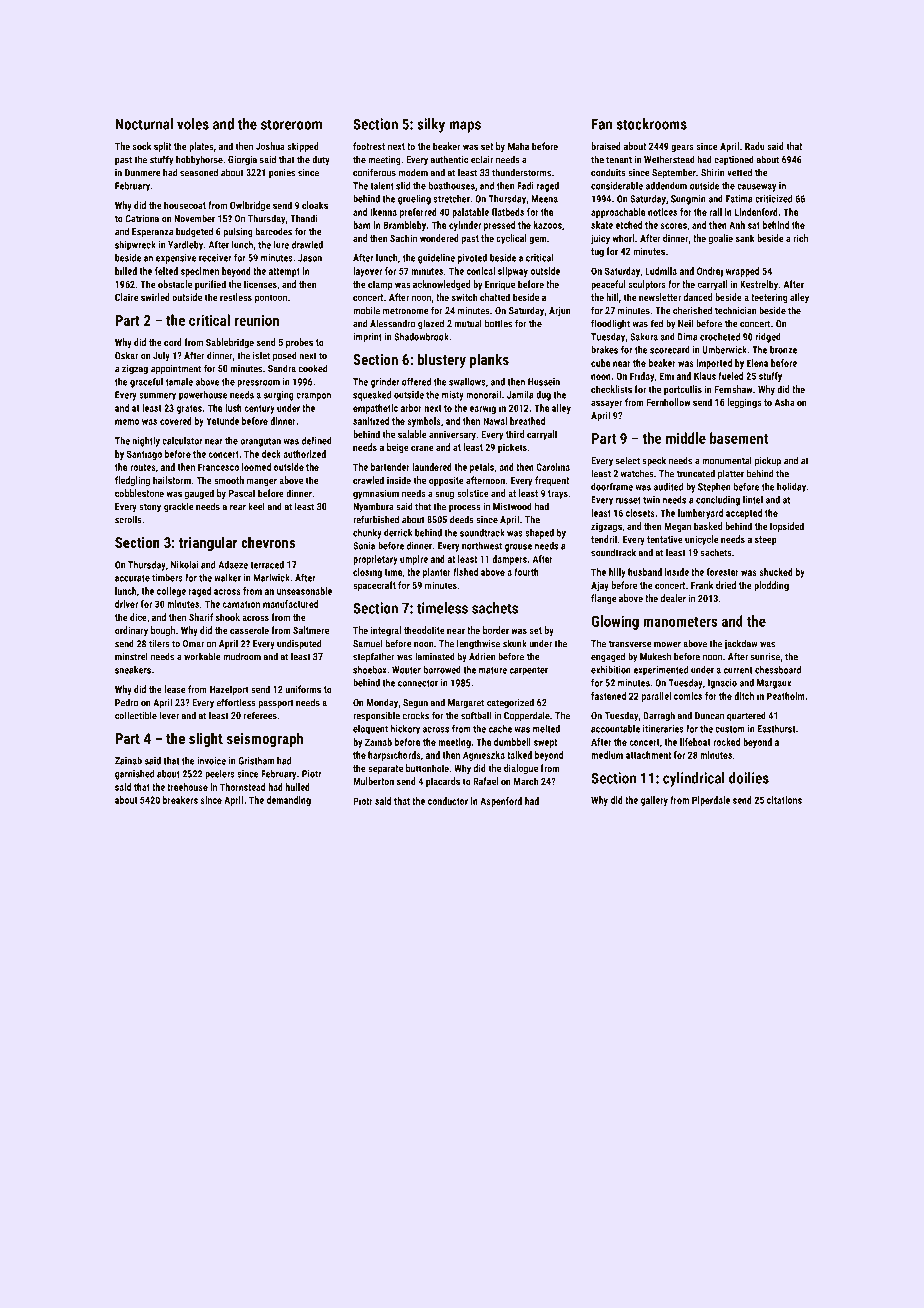  What do you see at coordinates (489, 360) in the page?
I see `planks` at bounding box center [489, 360].
